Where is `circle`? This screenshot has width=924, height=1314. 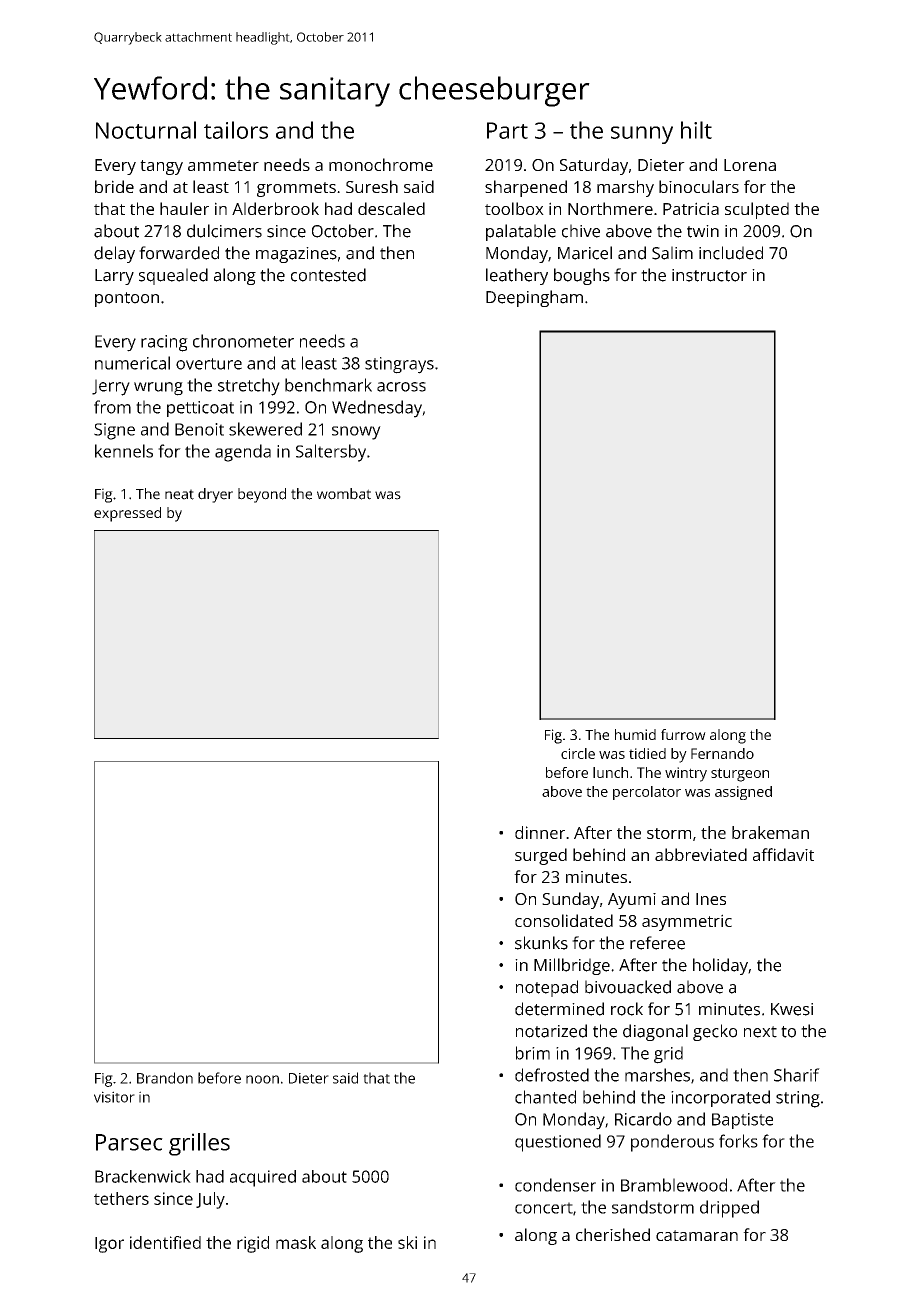 circle is located at coordinates (578, 753).
